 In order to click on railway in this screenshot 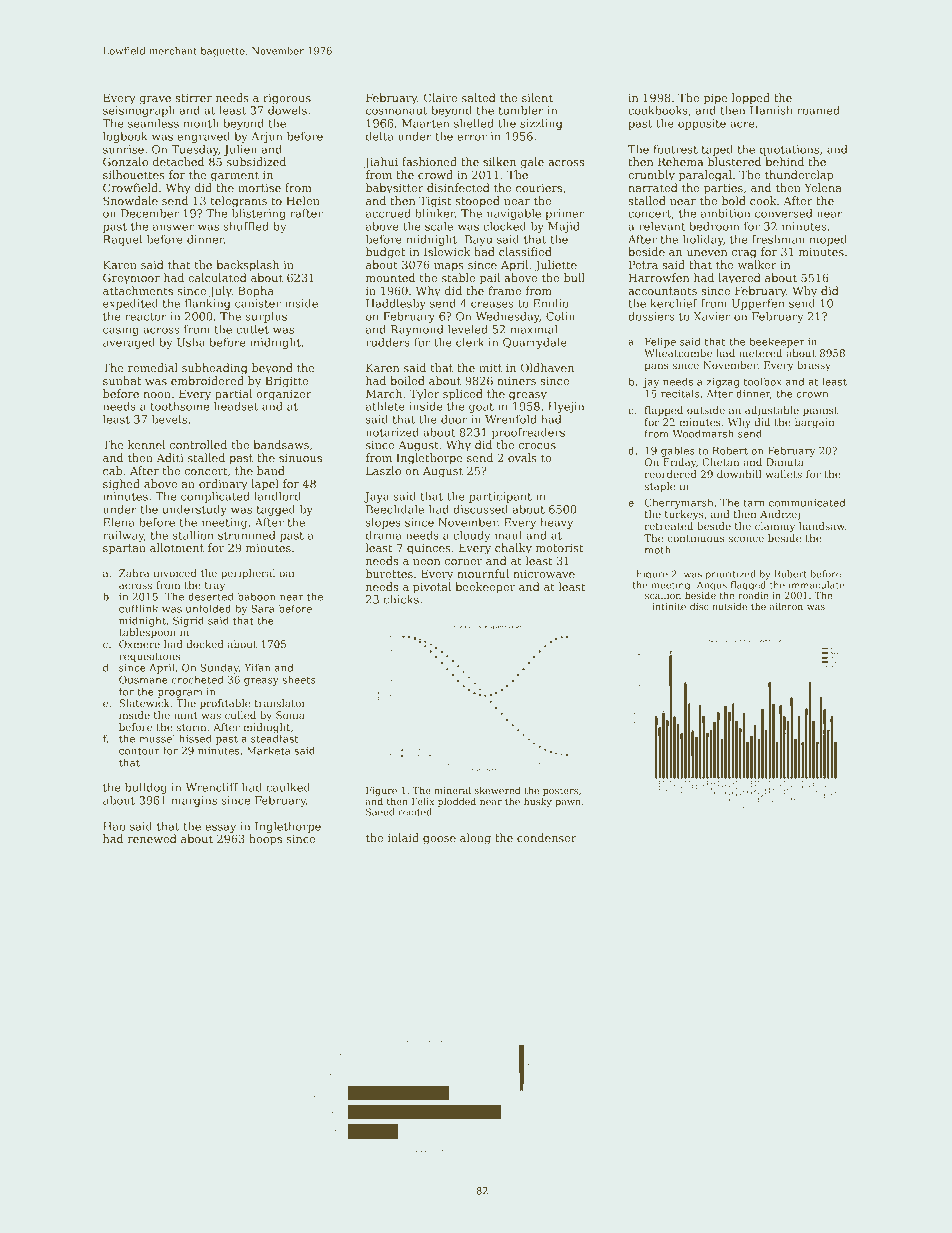, I will do `click(123, 536)`.
